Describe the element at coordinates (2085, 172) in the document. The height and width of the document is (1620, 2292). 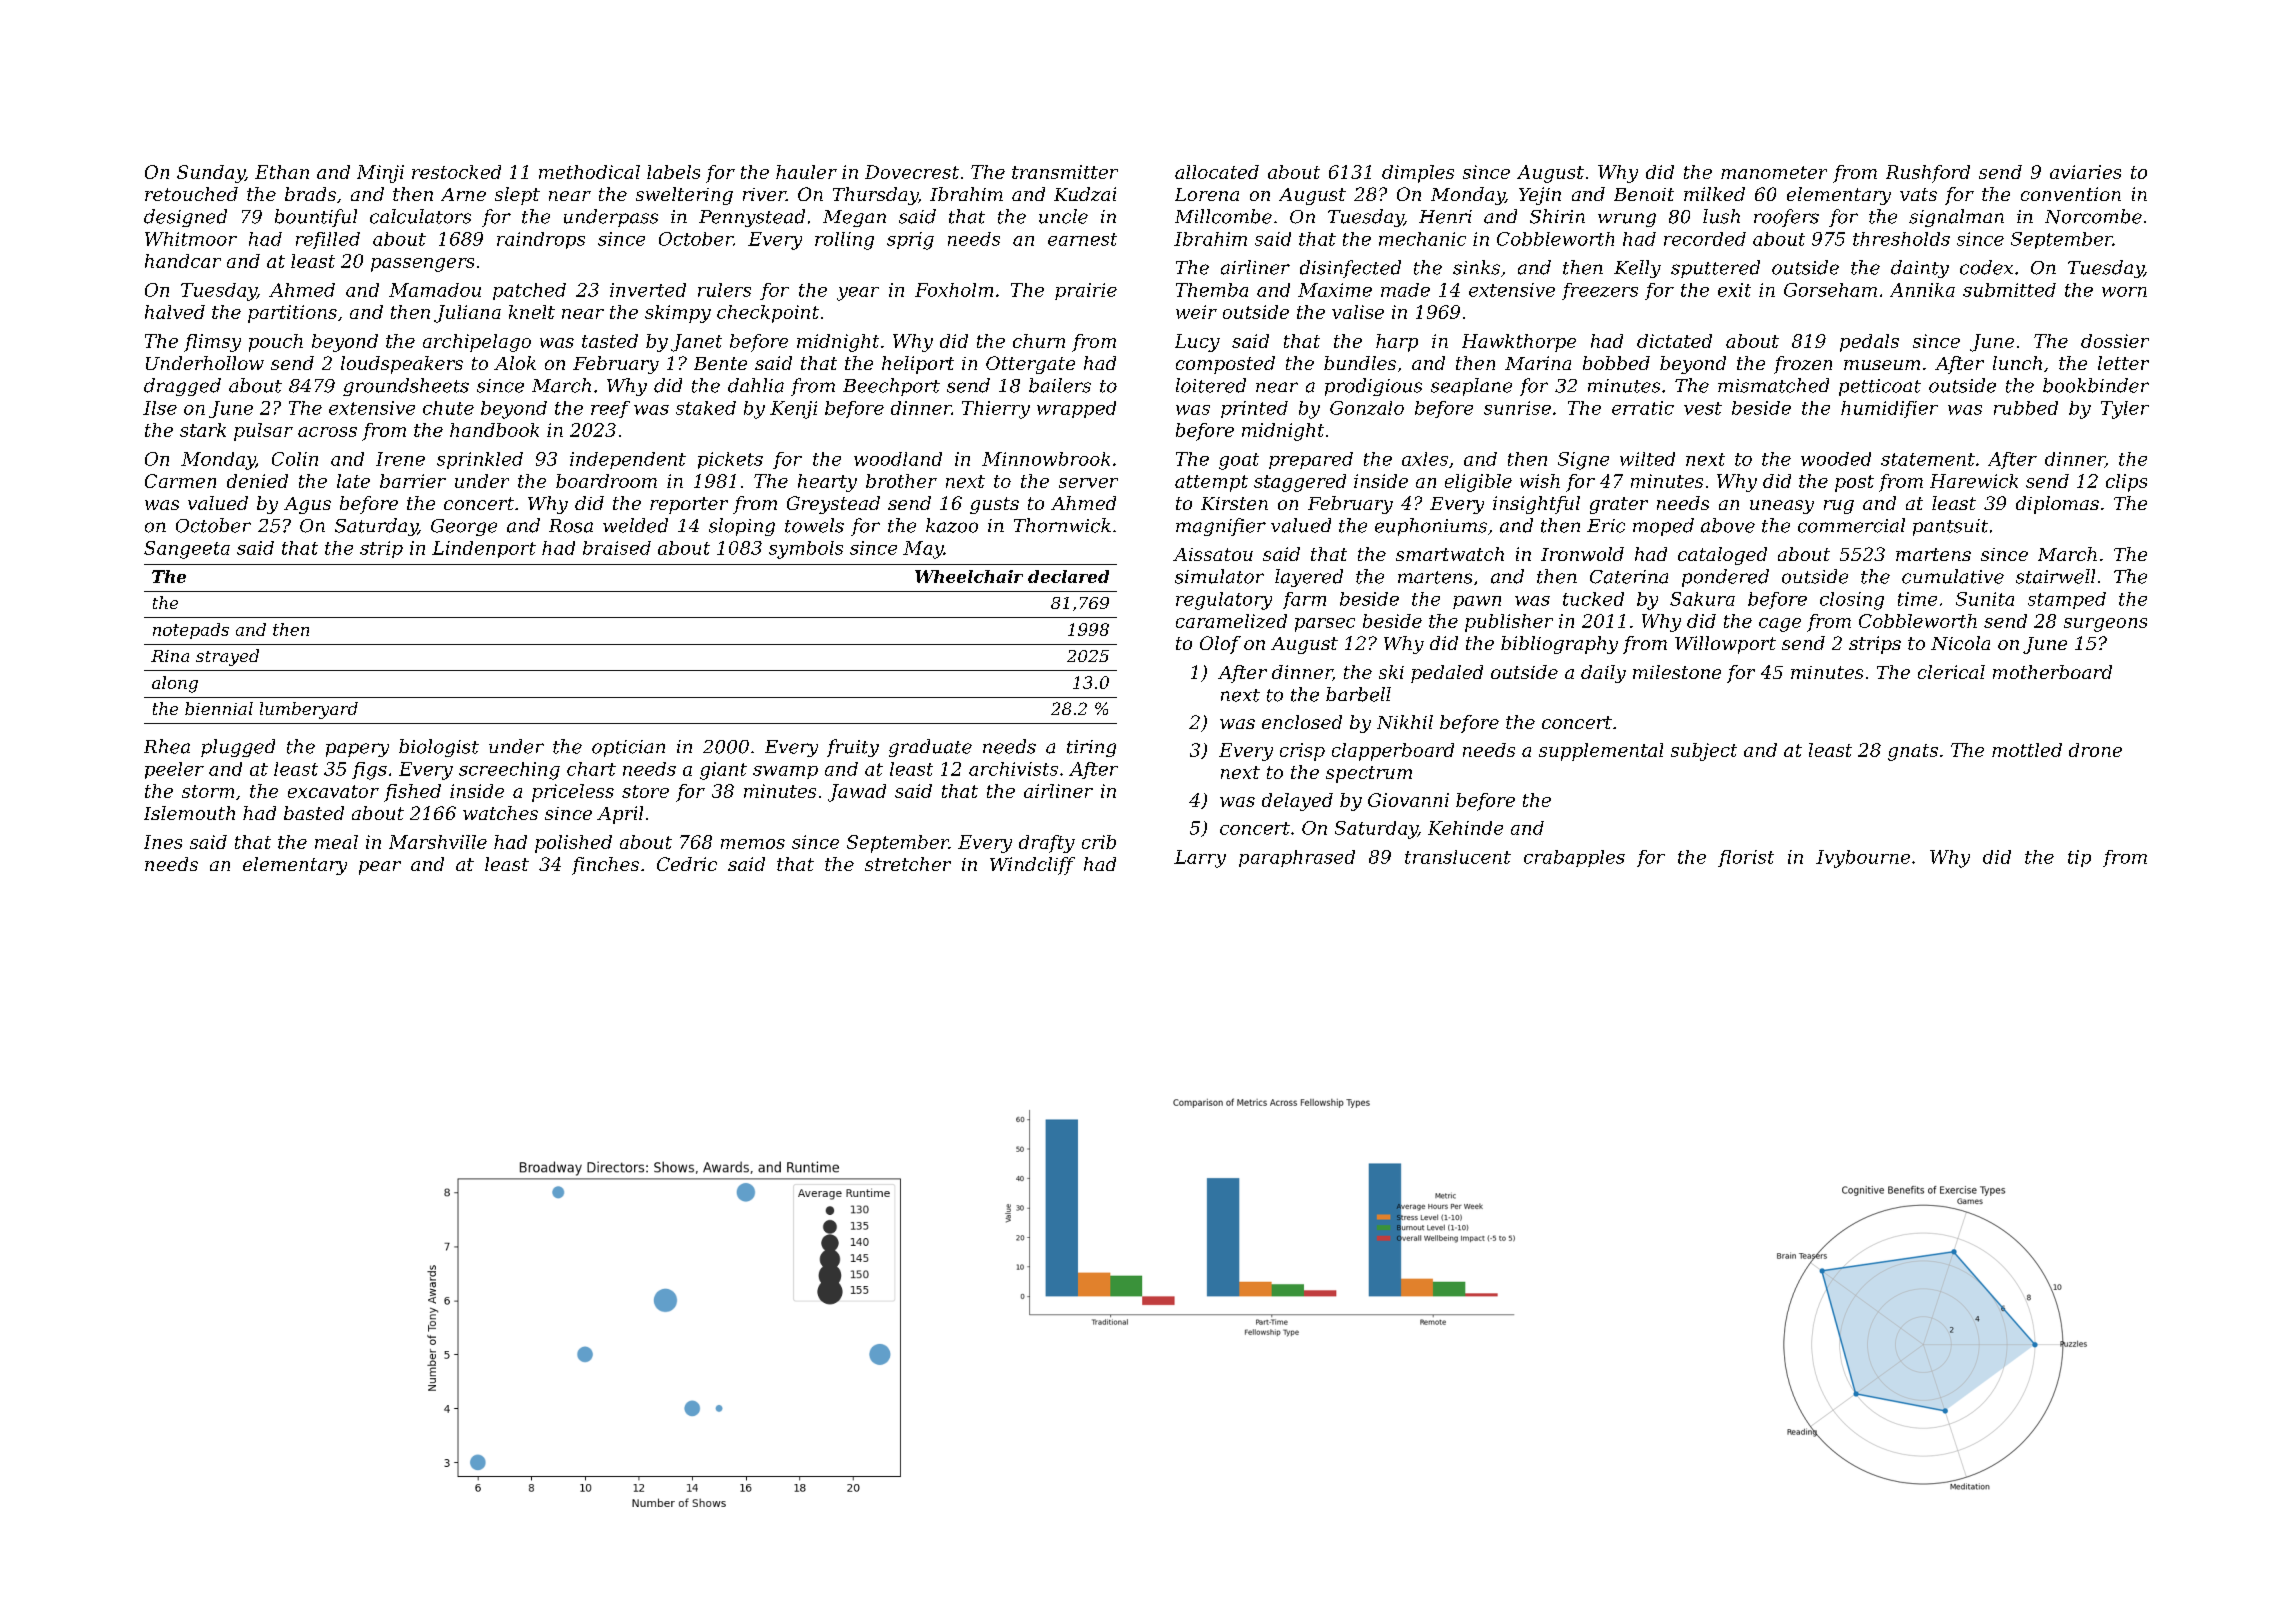
I see `aviaries` at that location.
